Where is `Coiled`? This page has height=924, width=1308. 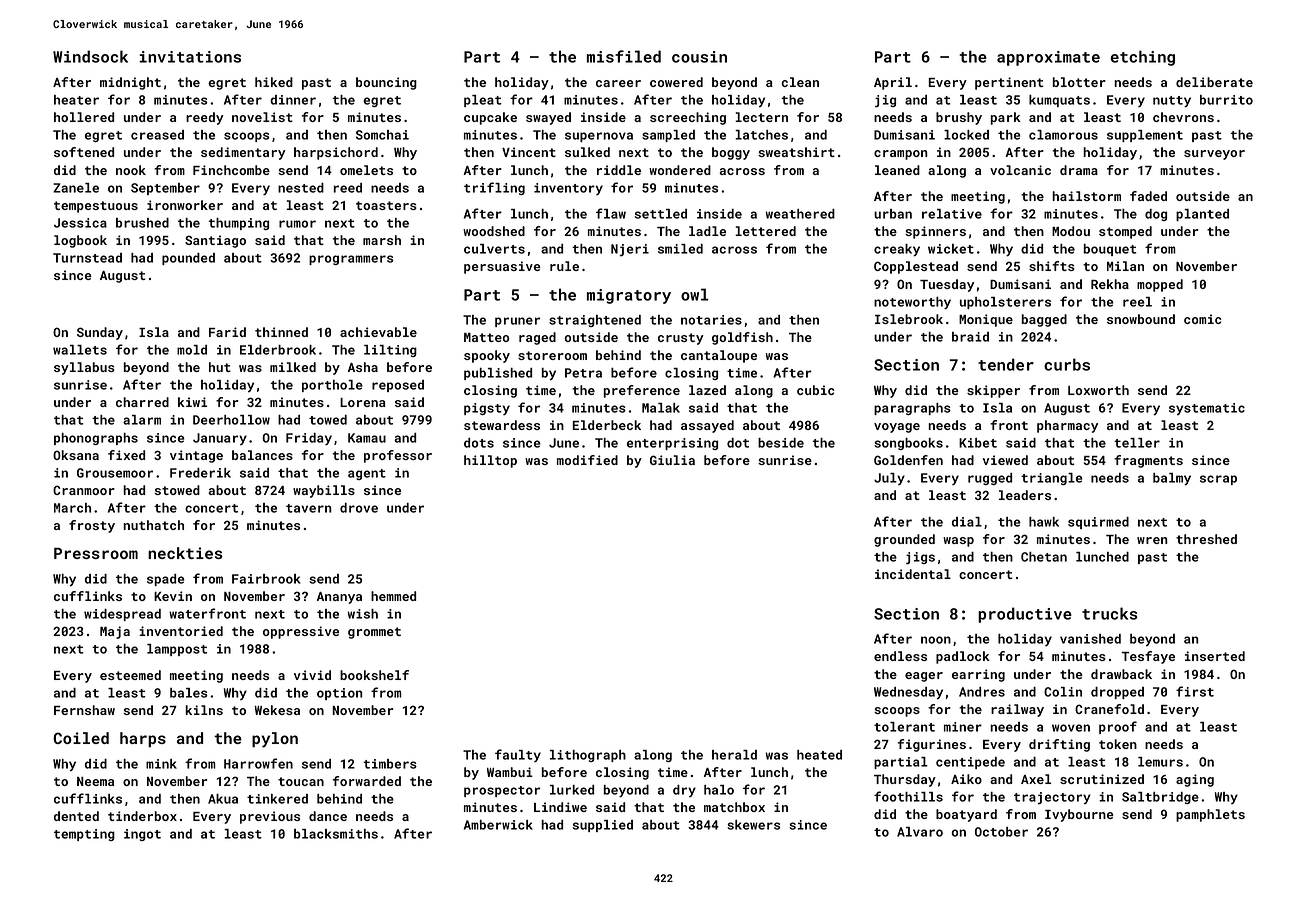 Coiled is located at coordinates (81, 738).
